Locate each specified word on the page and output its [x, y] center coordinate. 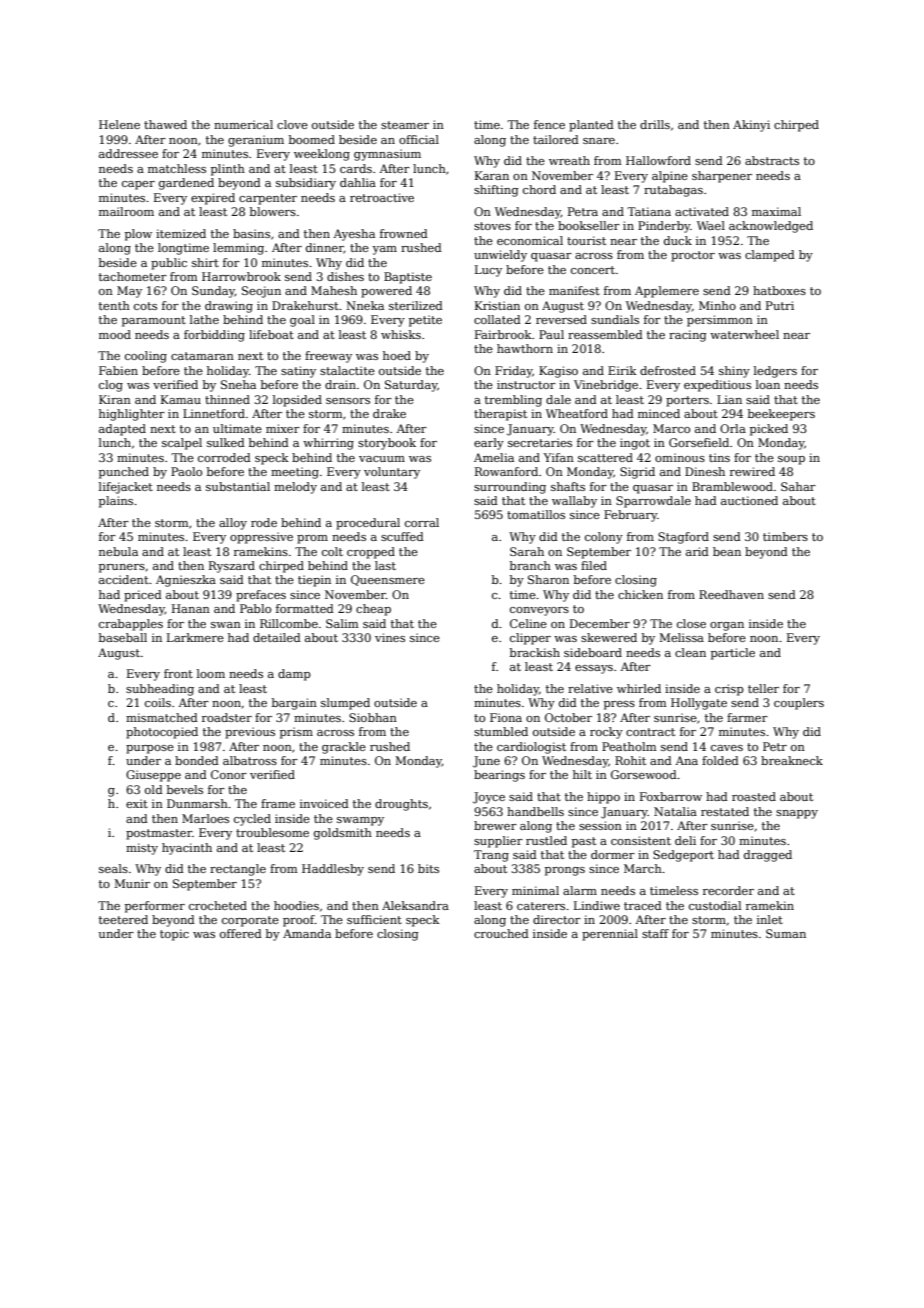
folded [720, 760]
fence [549, 124]
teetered [123, 919]
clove [292, 124]
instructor [526, 384]
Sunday [213, 292]
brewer [495, 825]
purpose [150, 749]
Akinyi [751, 126]
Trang [491, 856]
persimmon [720, 321]
